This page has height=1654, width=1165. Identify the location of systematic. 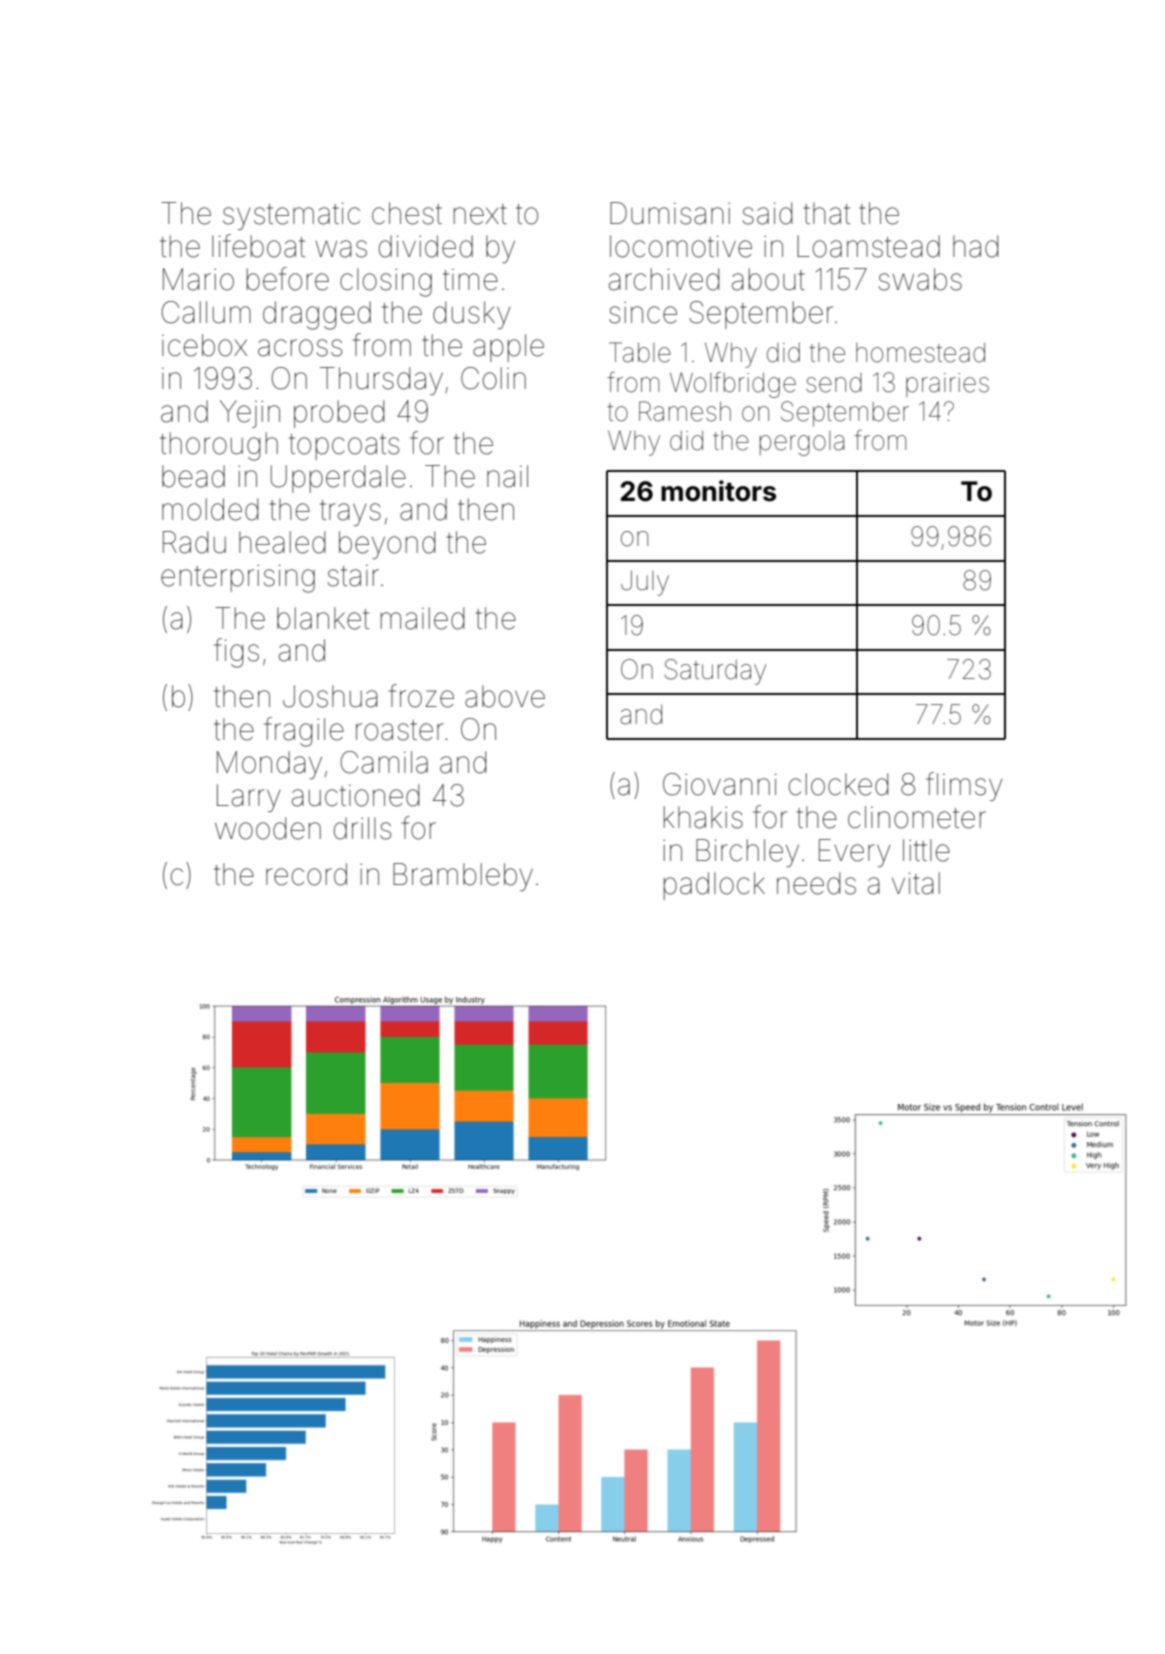
(291, 216).
